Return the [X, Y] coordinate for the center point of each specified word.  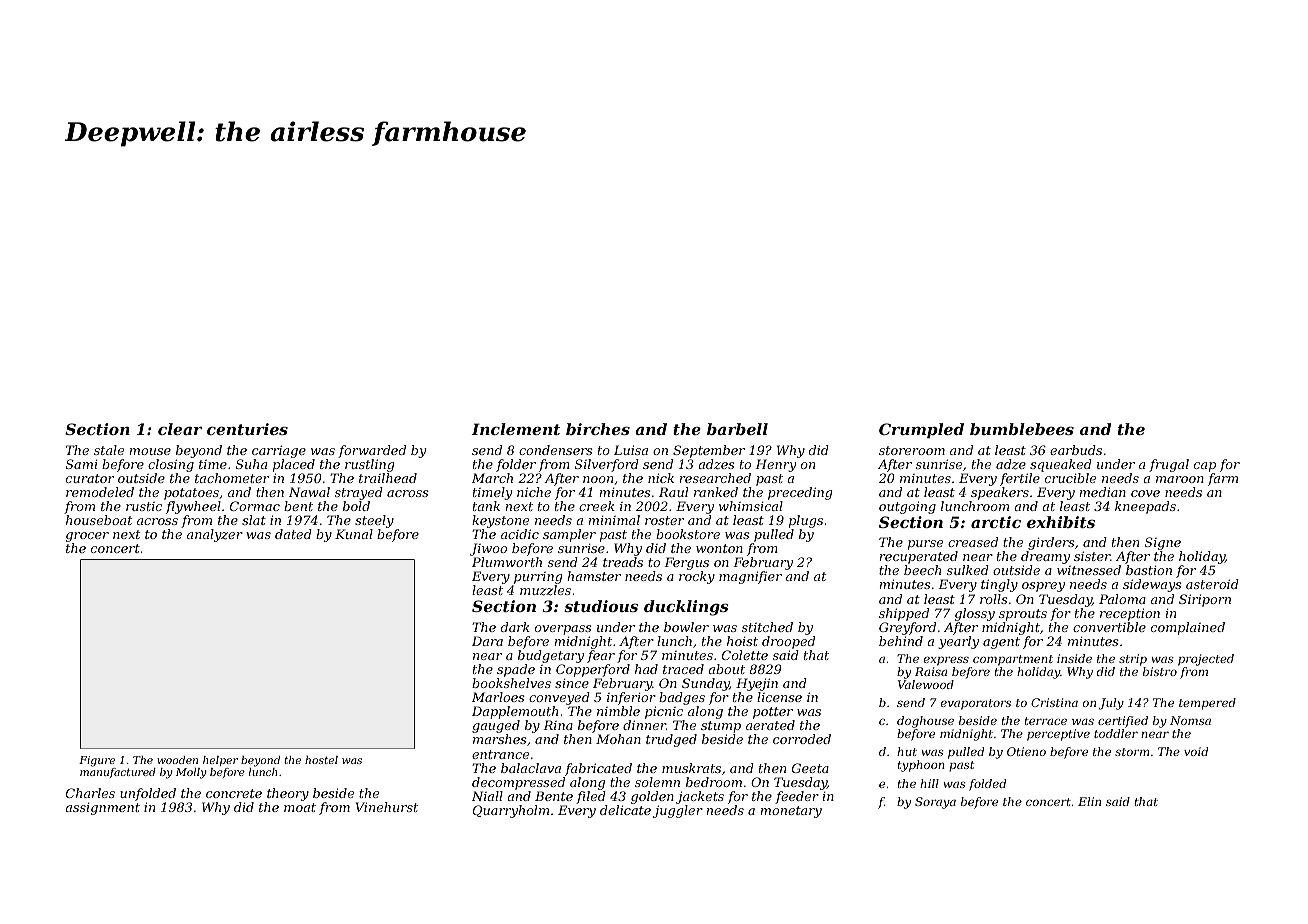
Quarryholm [511, 811]
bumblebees [1022, 429]
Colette [745, 655]
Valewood [926, 684]
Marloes [498, 697]
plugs [806, 521]
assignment [102, 809]
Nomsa [1190, 720]
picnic [664, 712]
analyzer [215, 535]
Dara [487, 641]
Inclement [515, 429]
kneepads [1145, 507]
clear [180, 429]
